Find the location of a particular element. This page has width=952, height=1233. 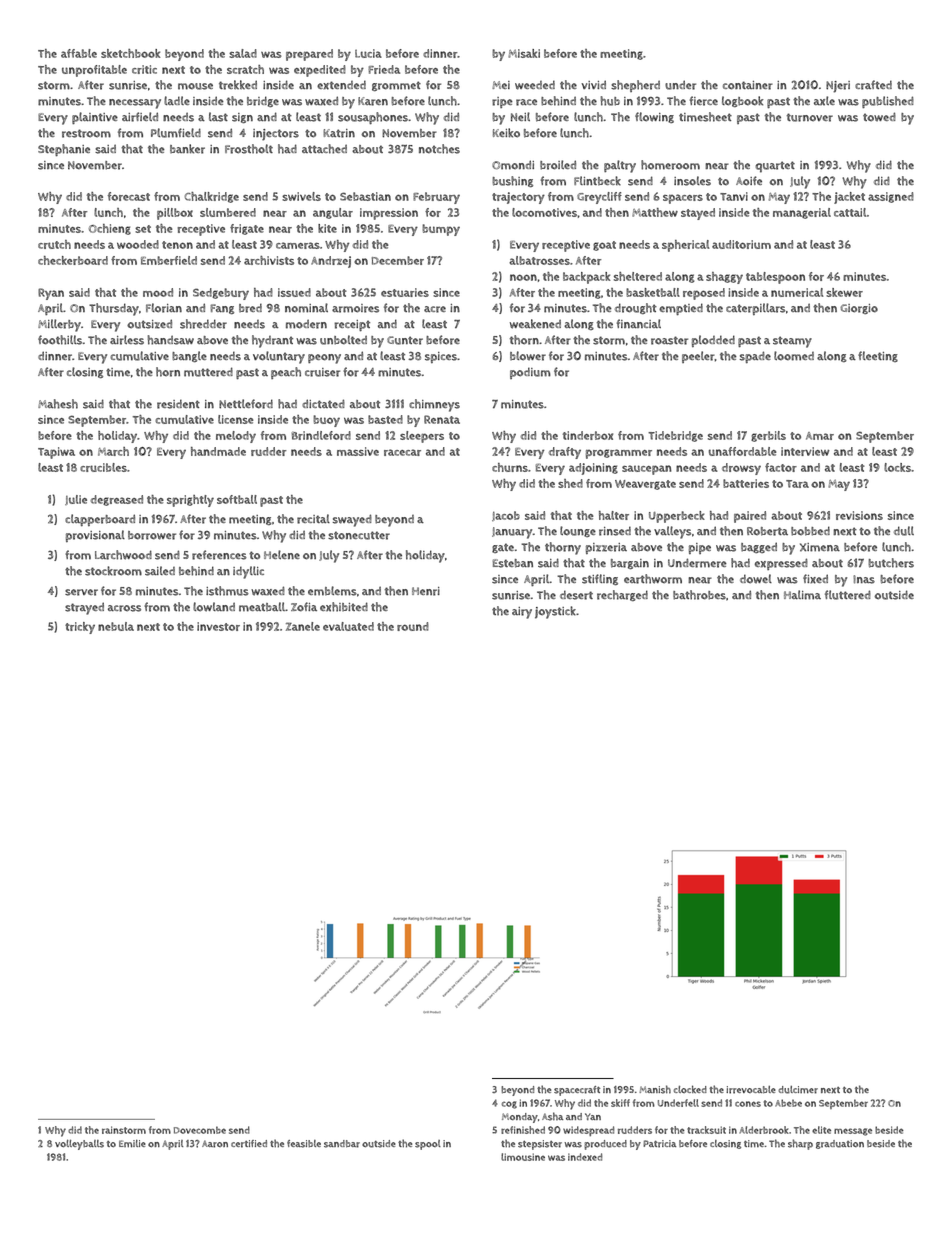

spices is located at coordinates (441, 357).
